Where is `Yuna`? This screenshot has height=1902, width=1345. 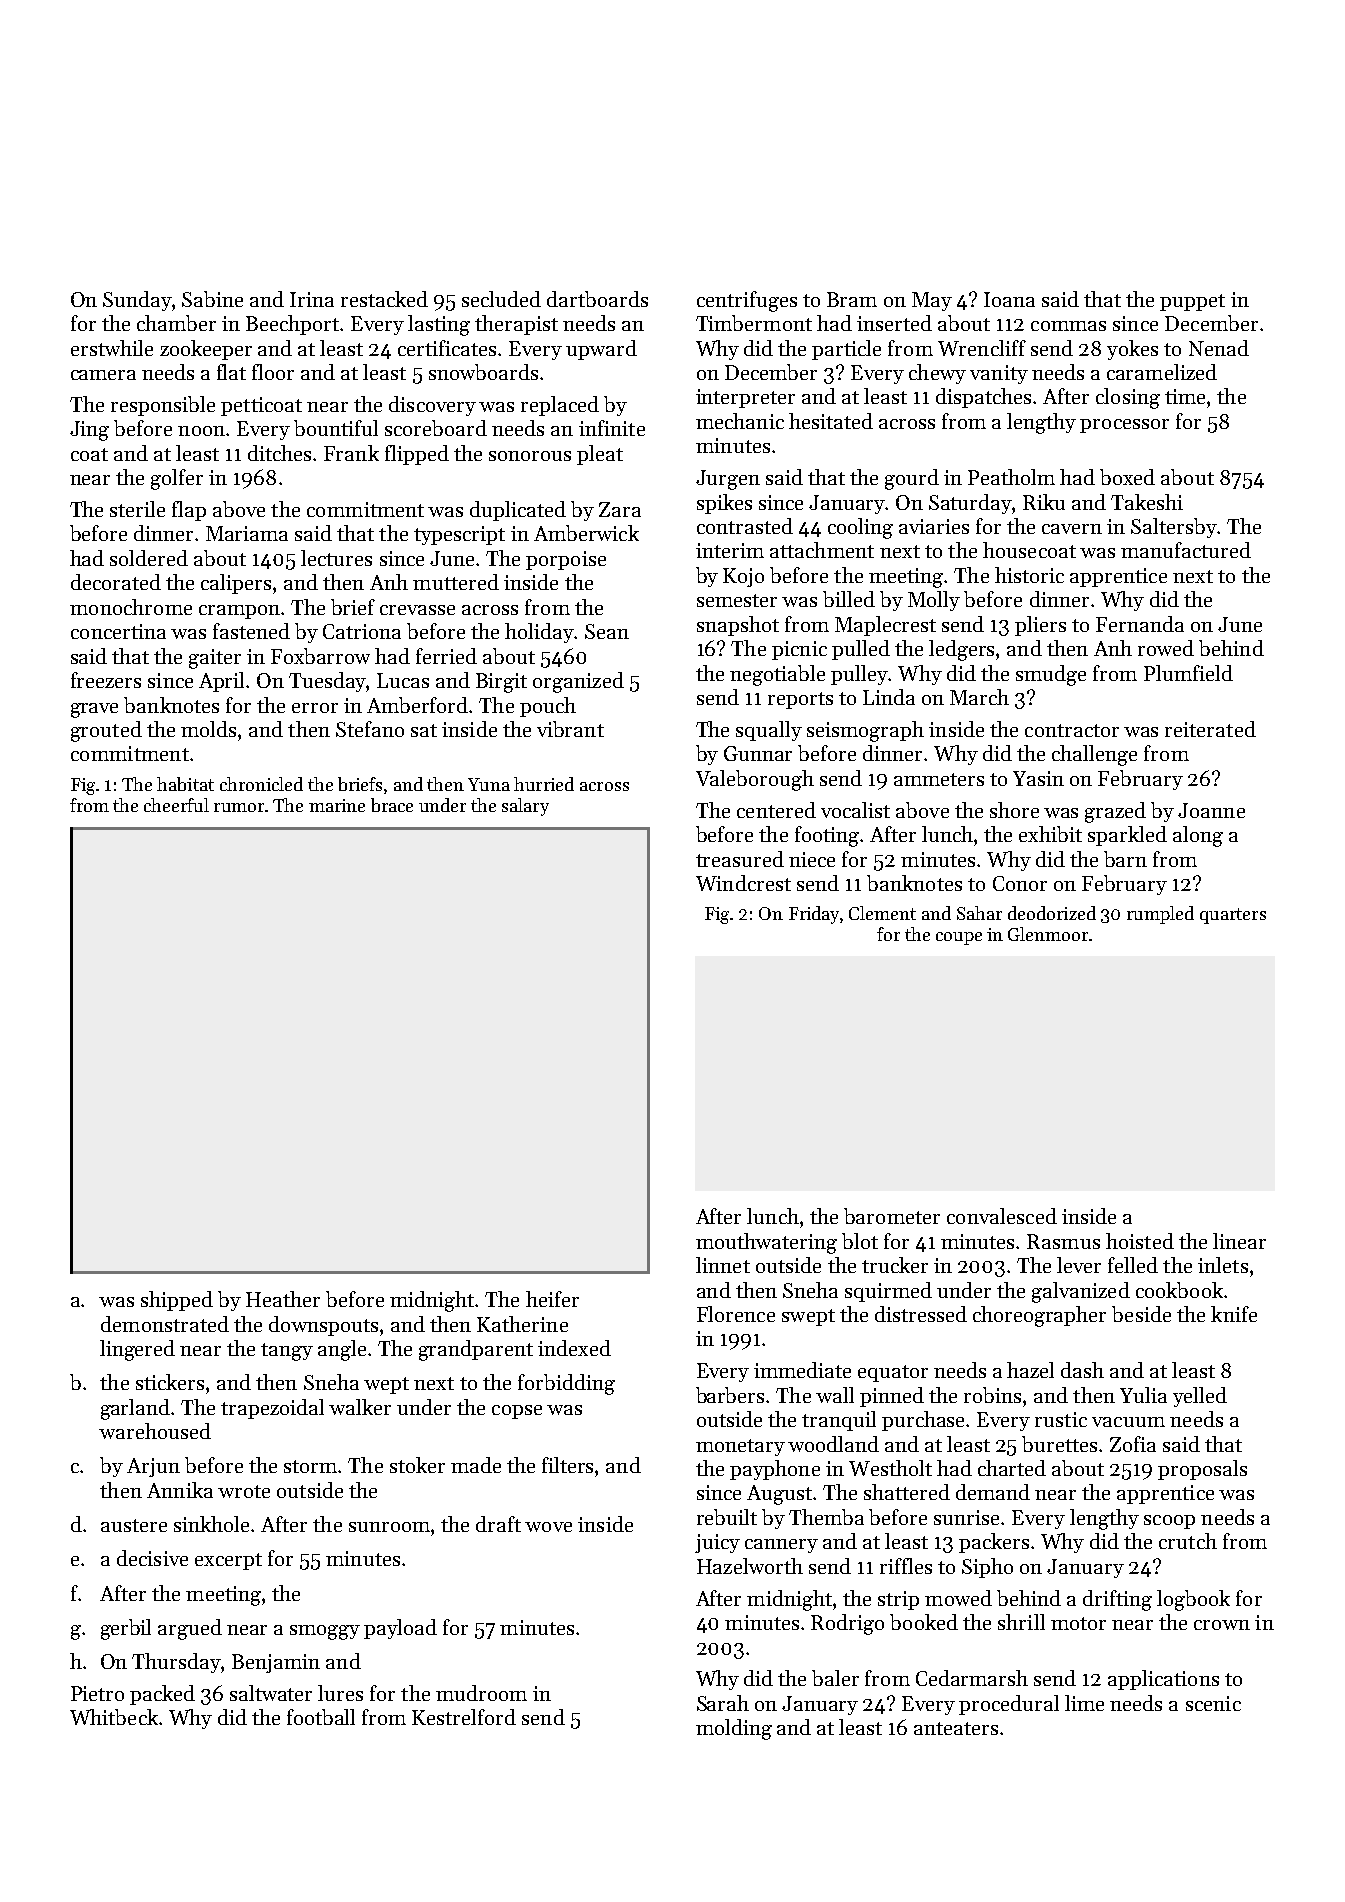
Yuna is located at coordinates (489, 784).
